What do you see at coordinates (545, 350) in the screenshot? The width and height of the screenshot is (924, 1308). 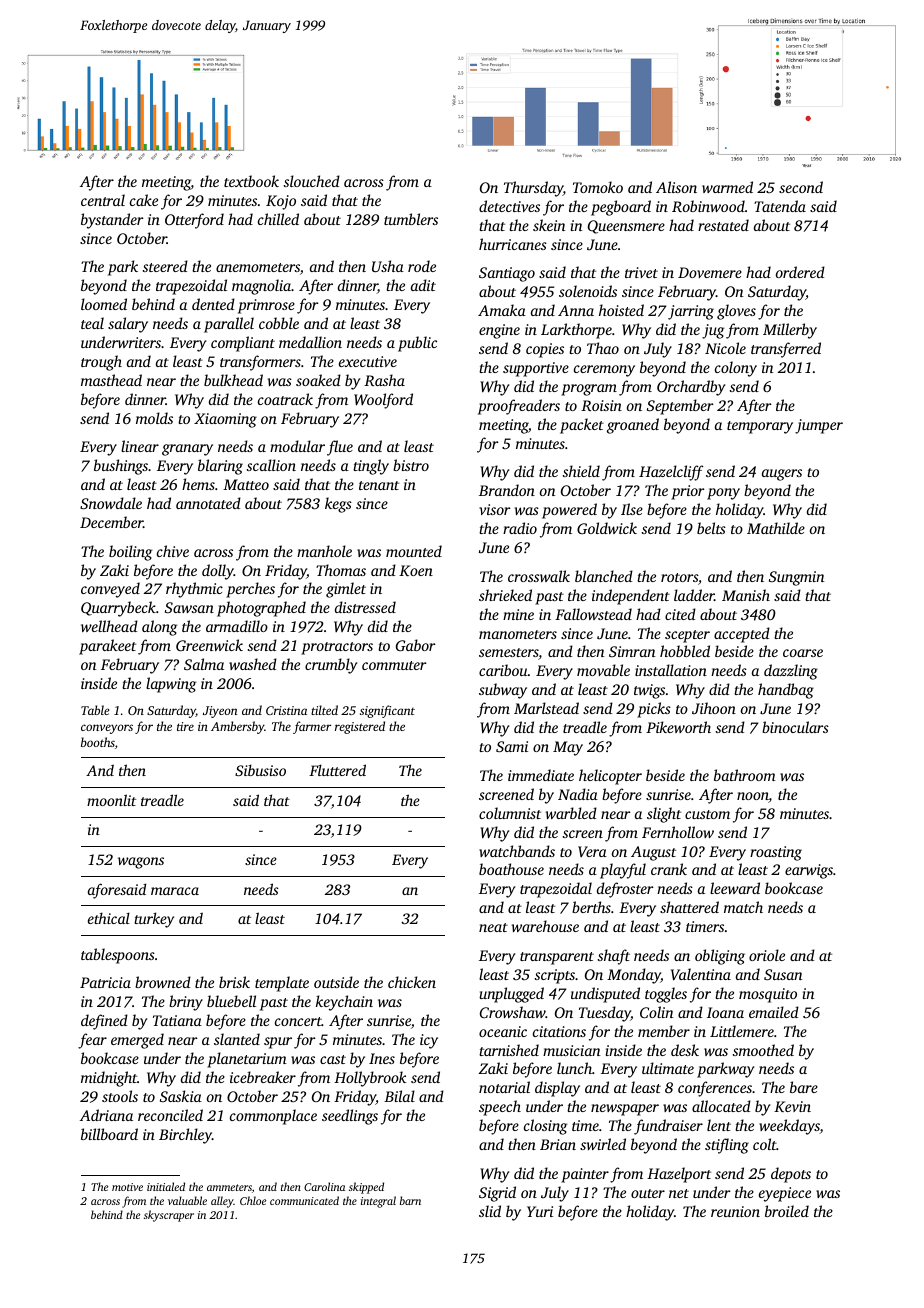 I see `copies` at bounding box center [545, 350].
